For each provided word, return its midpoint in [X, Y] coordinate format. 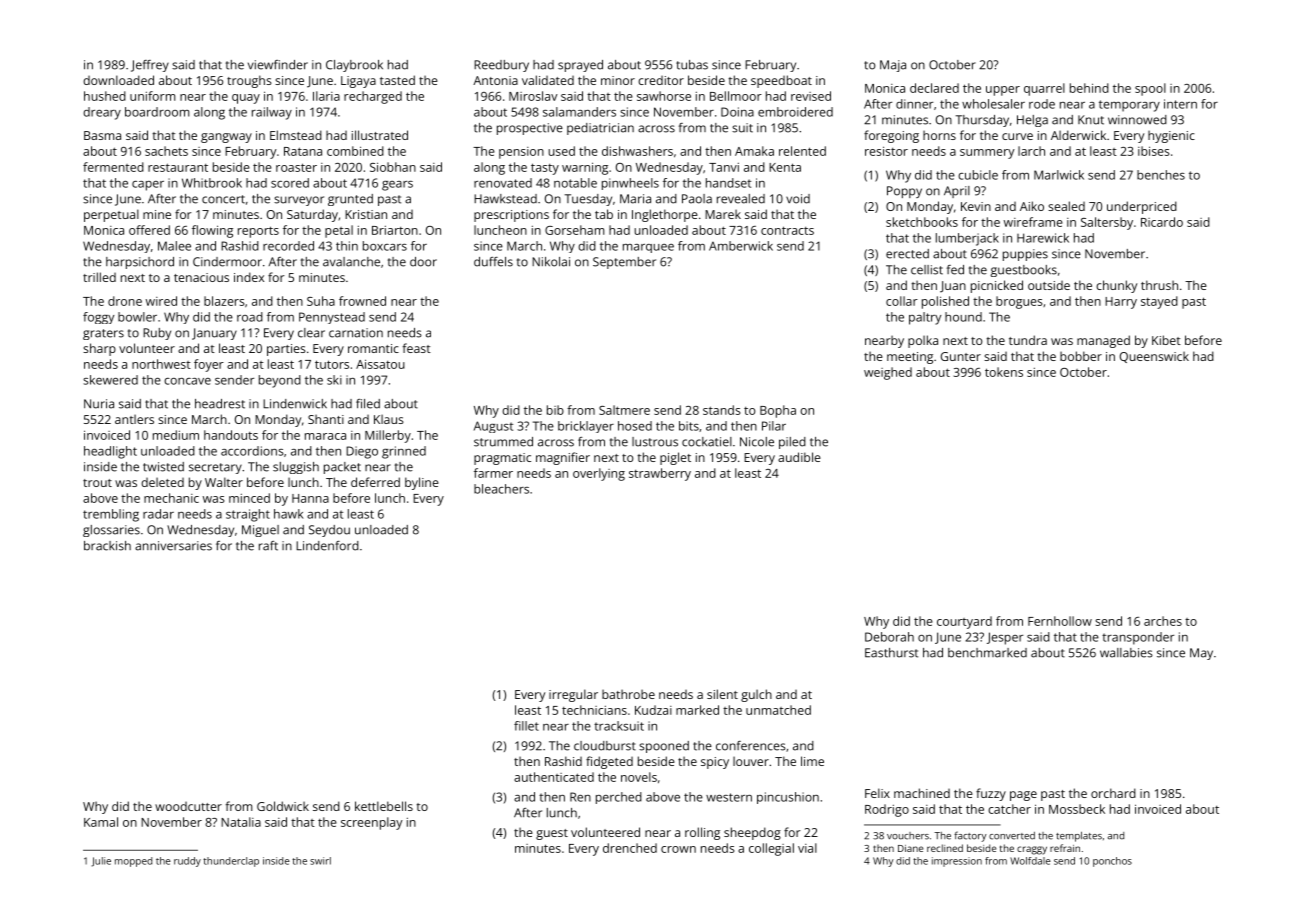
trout [97, 483]
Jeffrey [150, 66]
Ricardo [1162, 222]
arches [1163, 621]
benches [1161, 175]
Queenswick [1154, 357]
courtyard [964, 622]
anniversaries [173, 546]
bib [555, 410]
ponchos [1112, 862]
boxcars [385, 246]
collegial [771, 849]
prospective [530, 129]
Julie [101, 862]
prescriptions [511, 216]
